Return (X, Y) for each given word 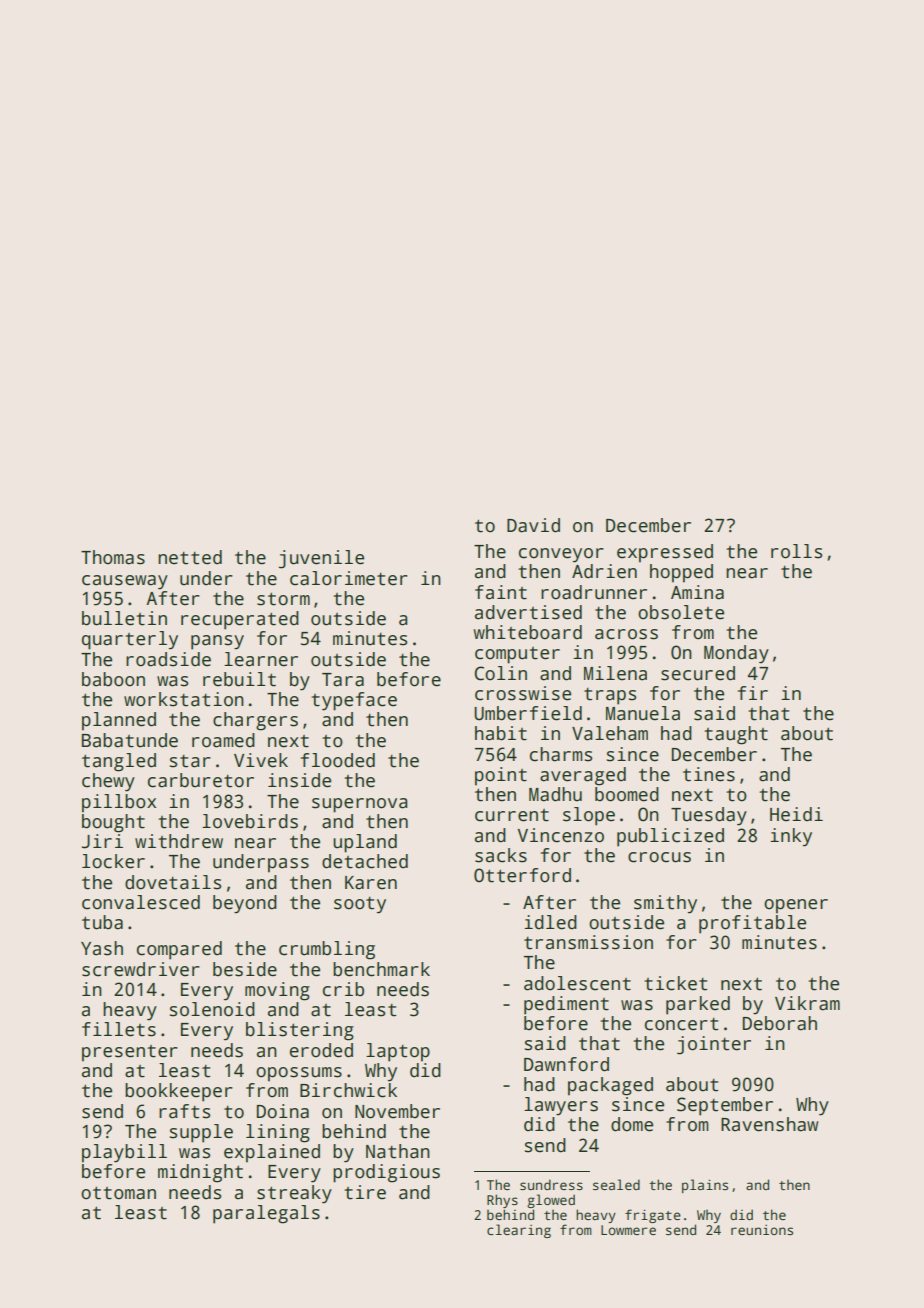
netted (190, 557)
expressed (665, 553)
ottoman (118, 1193)
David (533, 525)
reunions (762, 1230)
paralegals (266, 1214)
